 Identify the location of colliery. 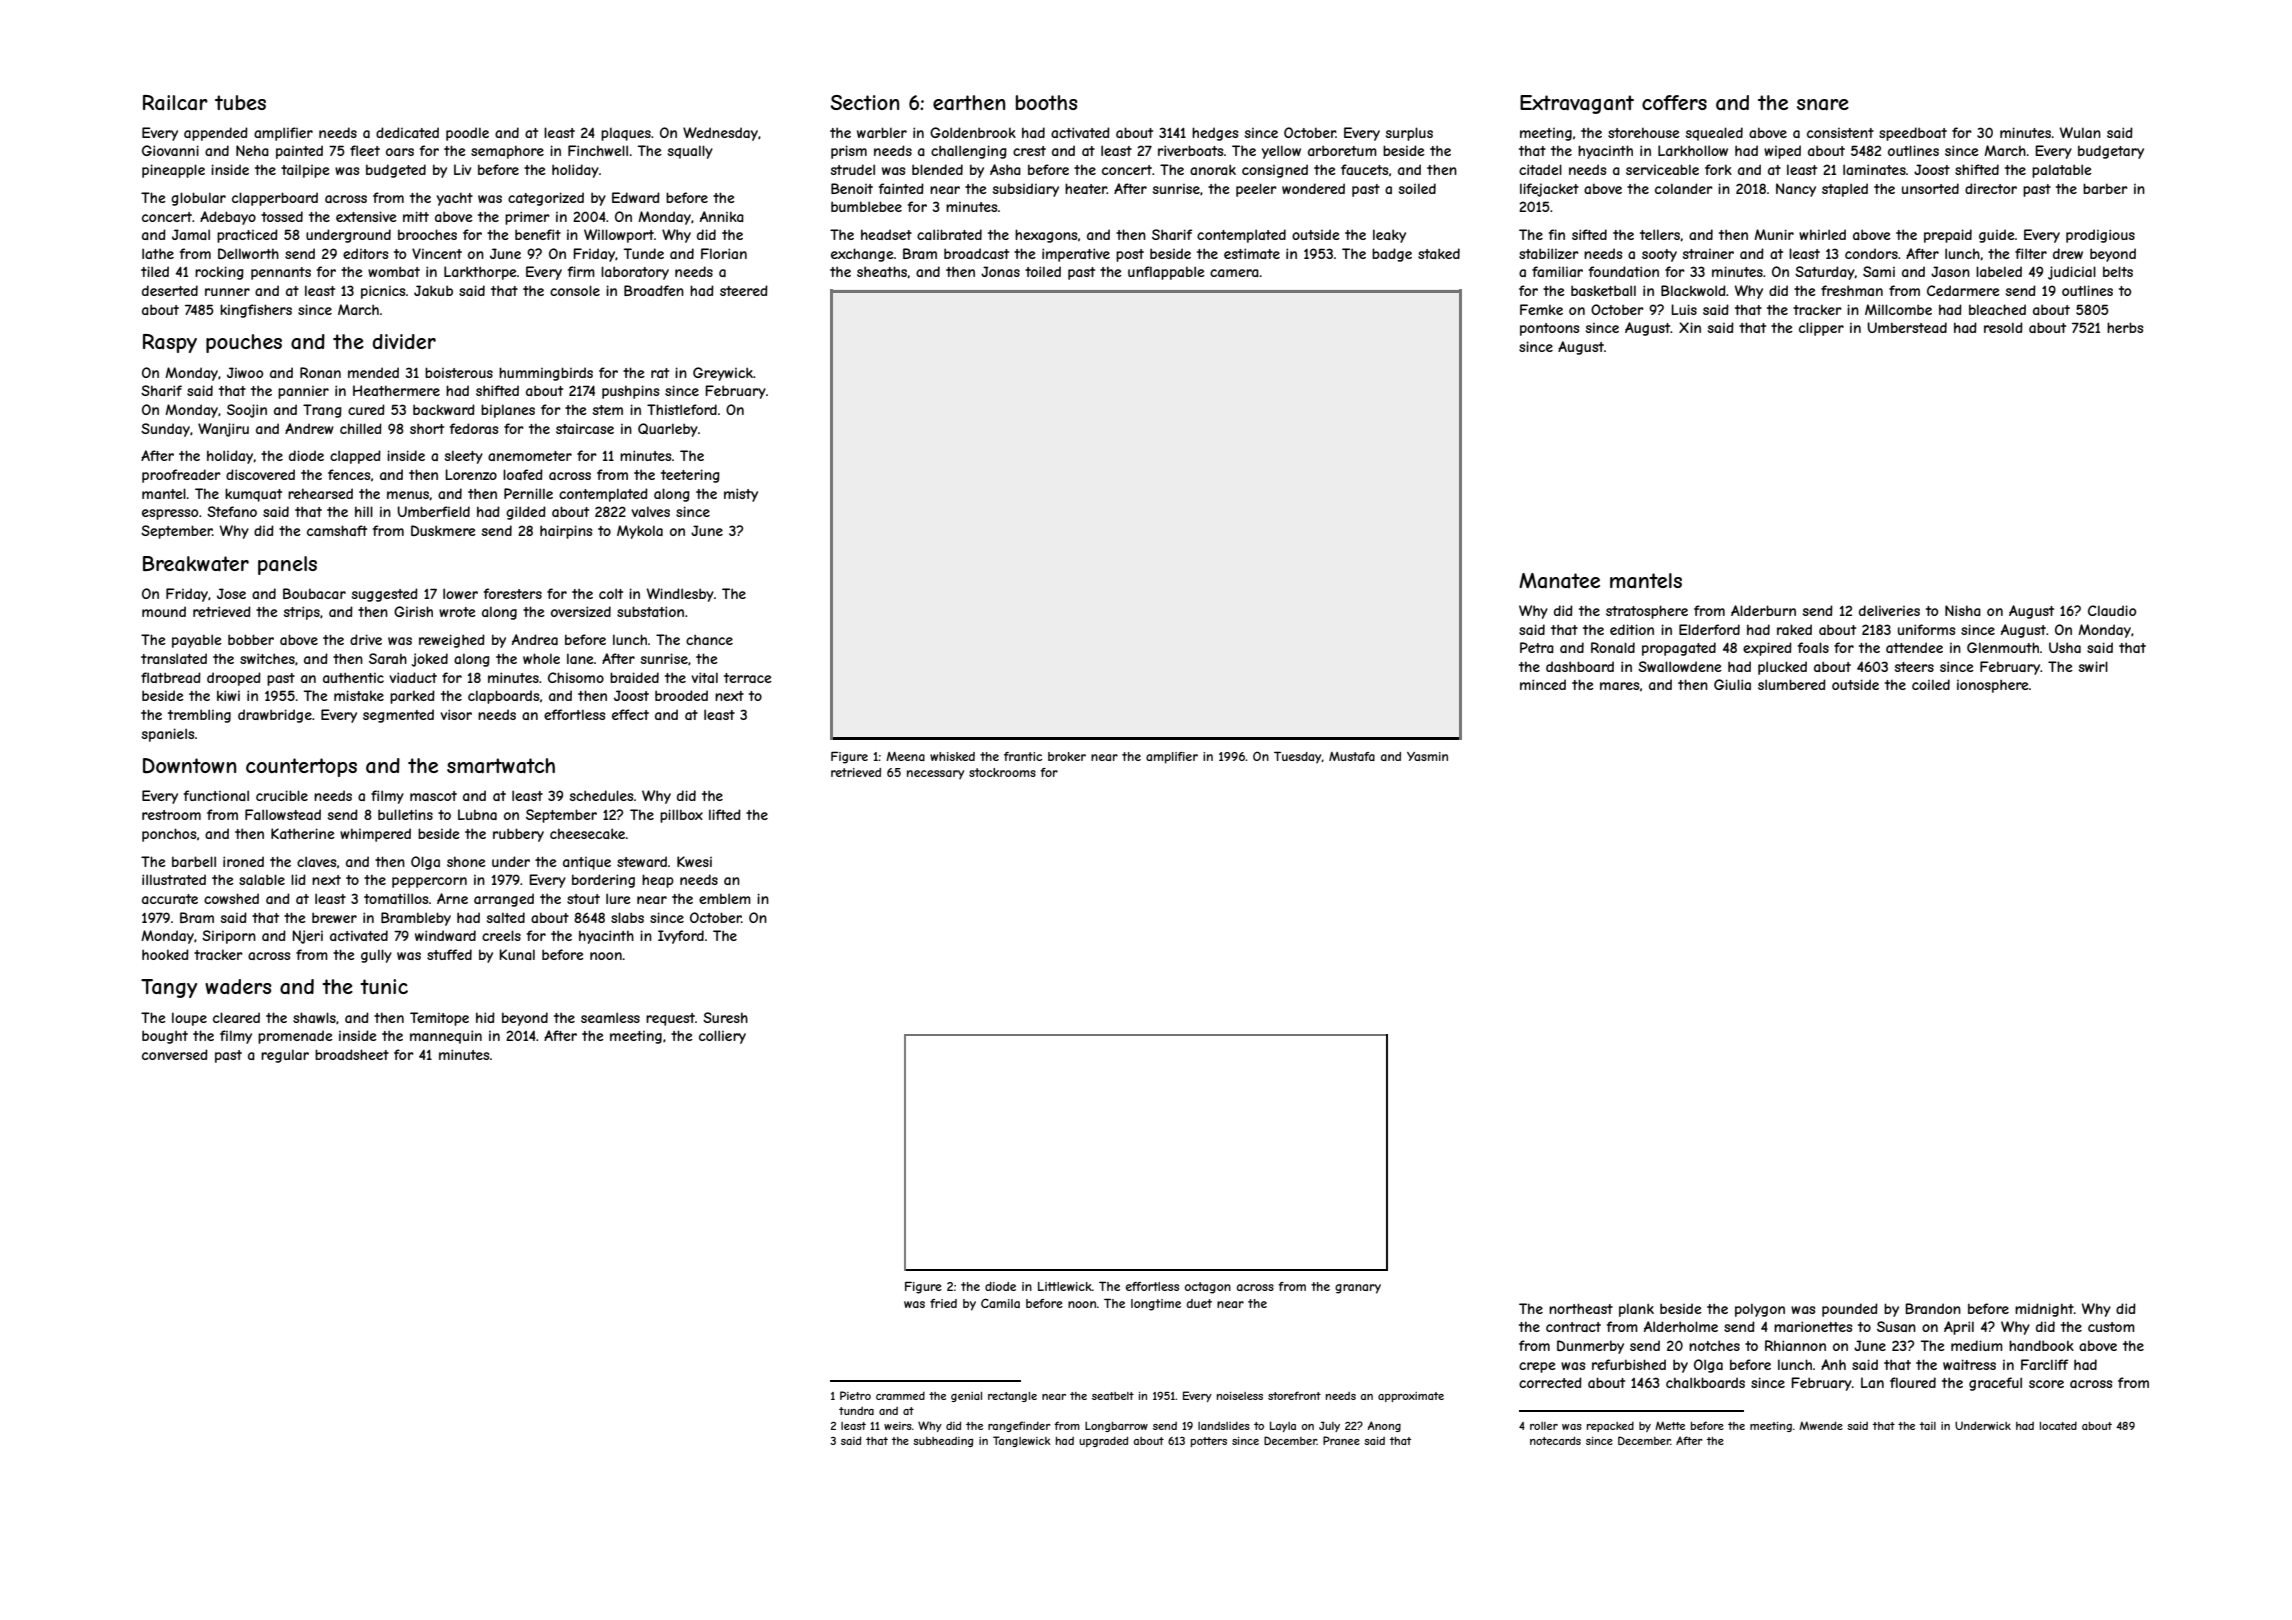
(722, 1037).
